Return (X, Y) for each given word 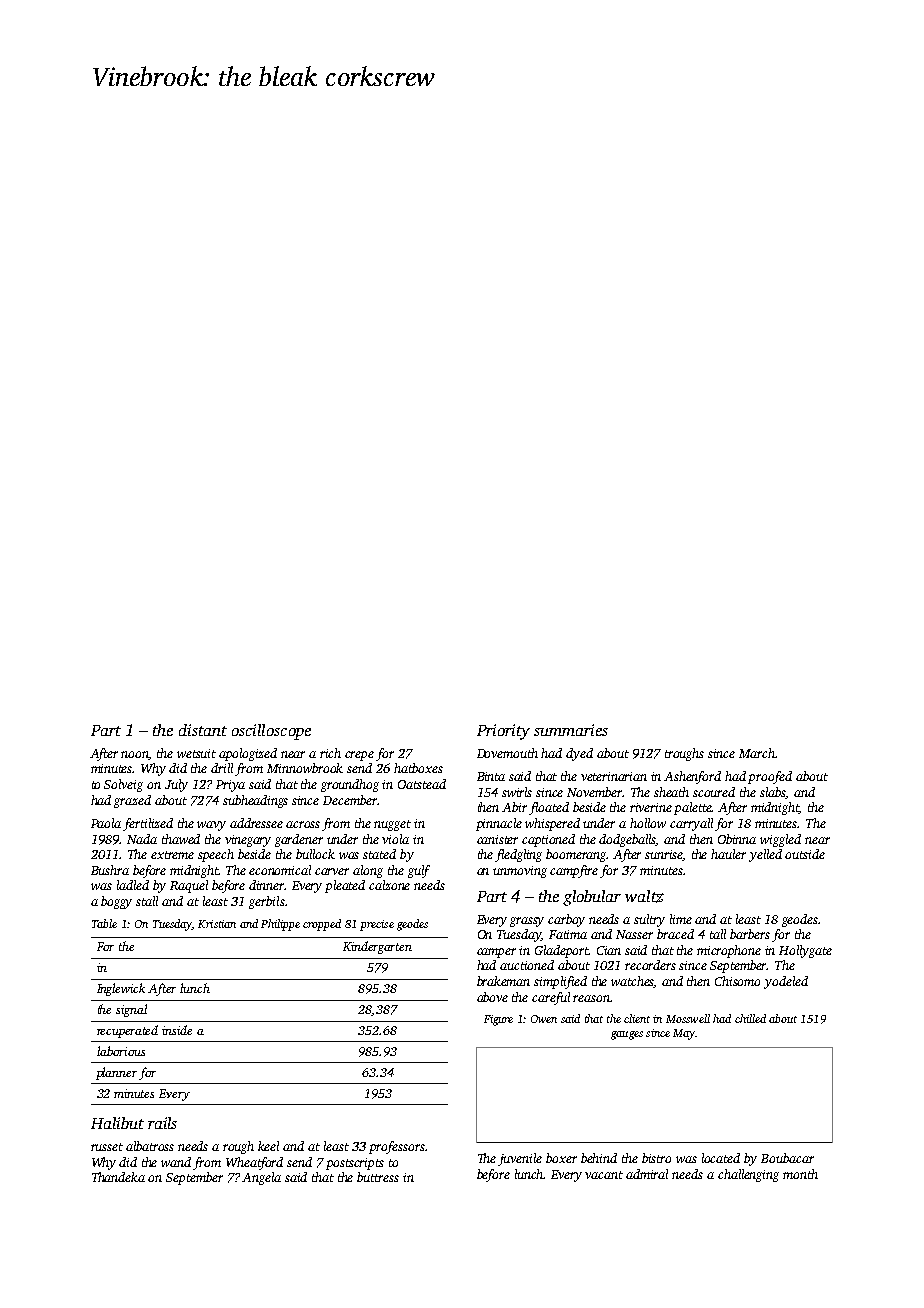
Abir (514, 807)
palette (693, 808)
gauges (627, 1035)
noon (135, 755)
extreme (172, 855)
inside (177, 1030)
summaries (571, 730)
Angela (261, 1178)
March (757, 753)
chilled (750, 1018)
